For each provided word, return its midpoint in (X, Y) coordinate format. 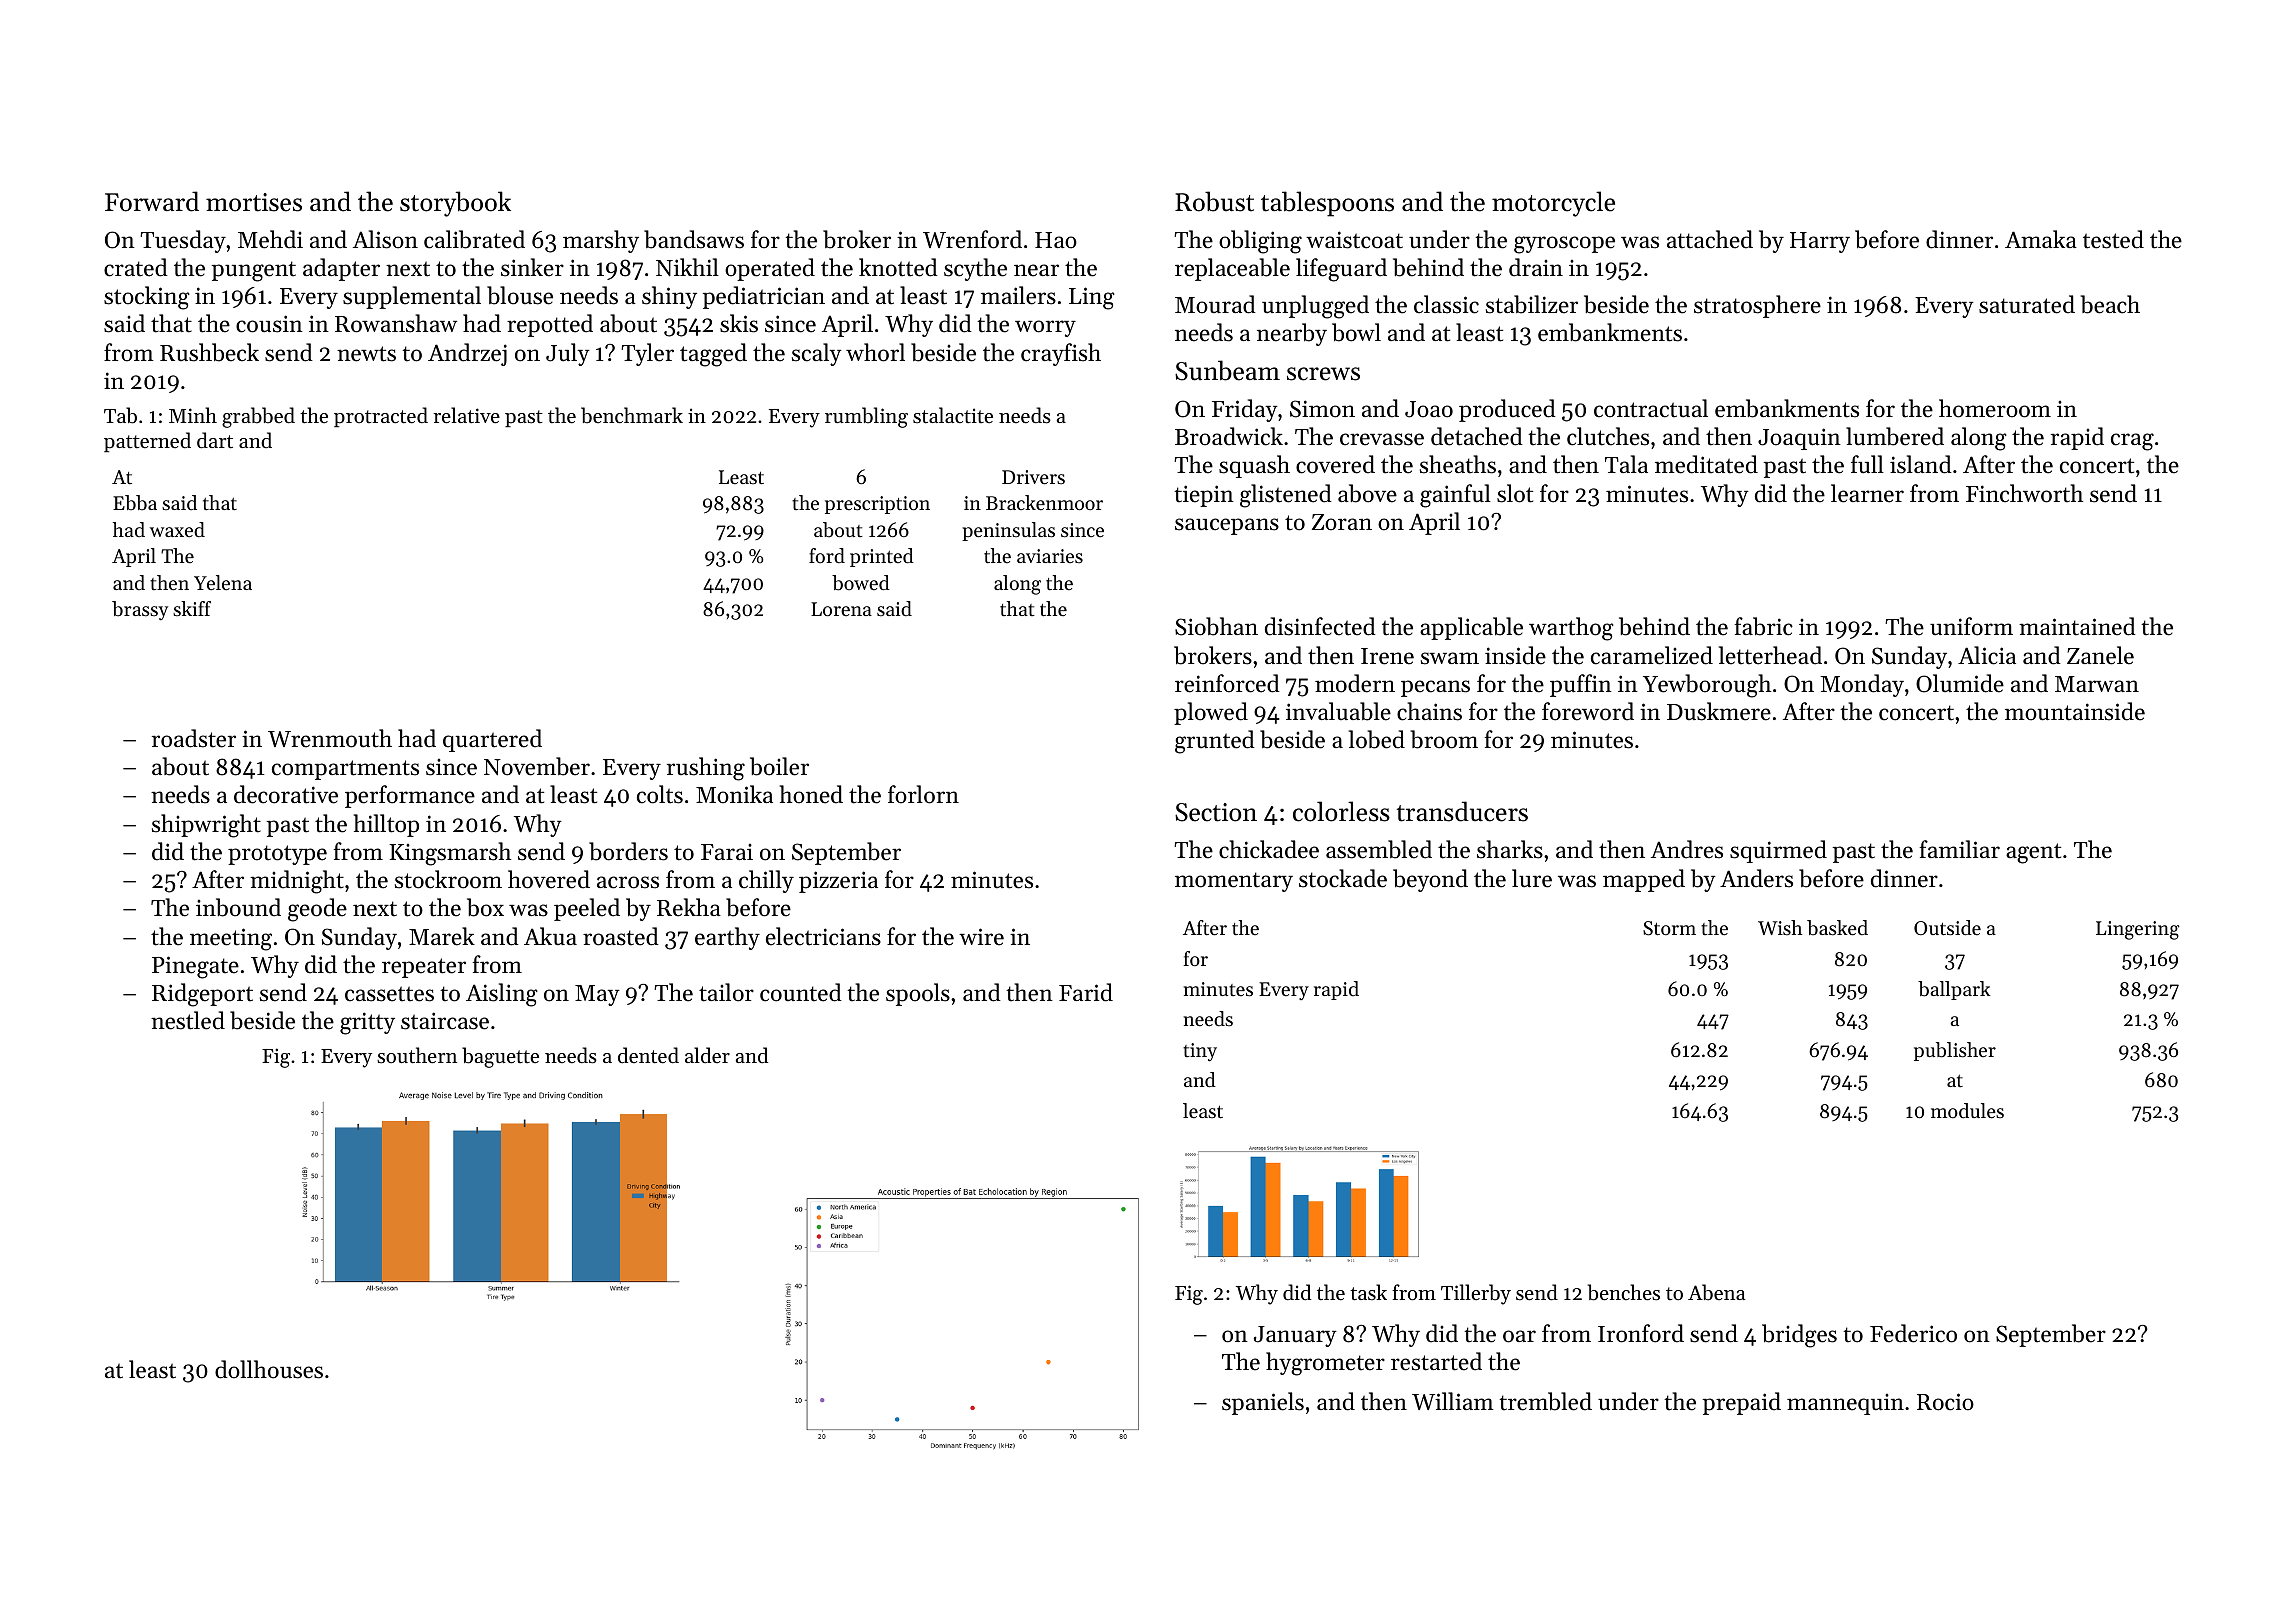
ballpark (1954, 990)
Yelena (223, 583)
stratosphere (1757, 306)
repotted (550, 325)
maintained (2077, 626)
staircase (445, 1021)
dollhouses (269, 1369)
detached (1477, 436)
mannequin (1845, 1404)
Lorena (841, 609)
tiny (1200, 1052)
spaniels (1263, 1403)
